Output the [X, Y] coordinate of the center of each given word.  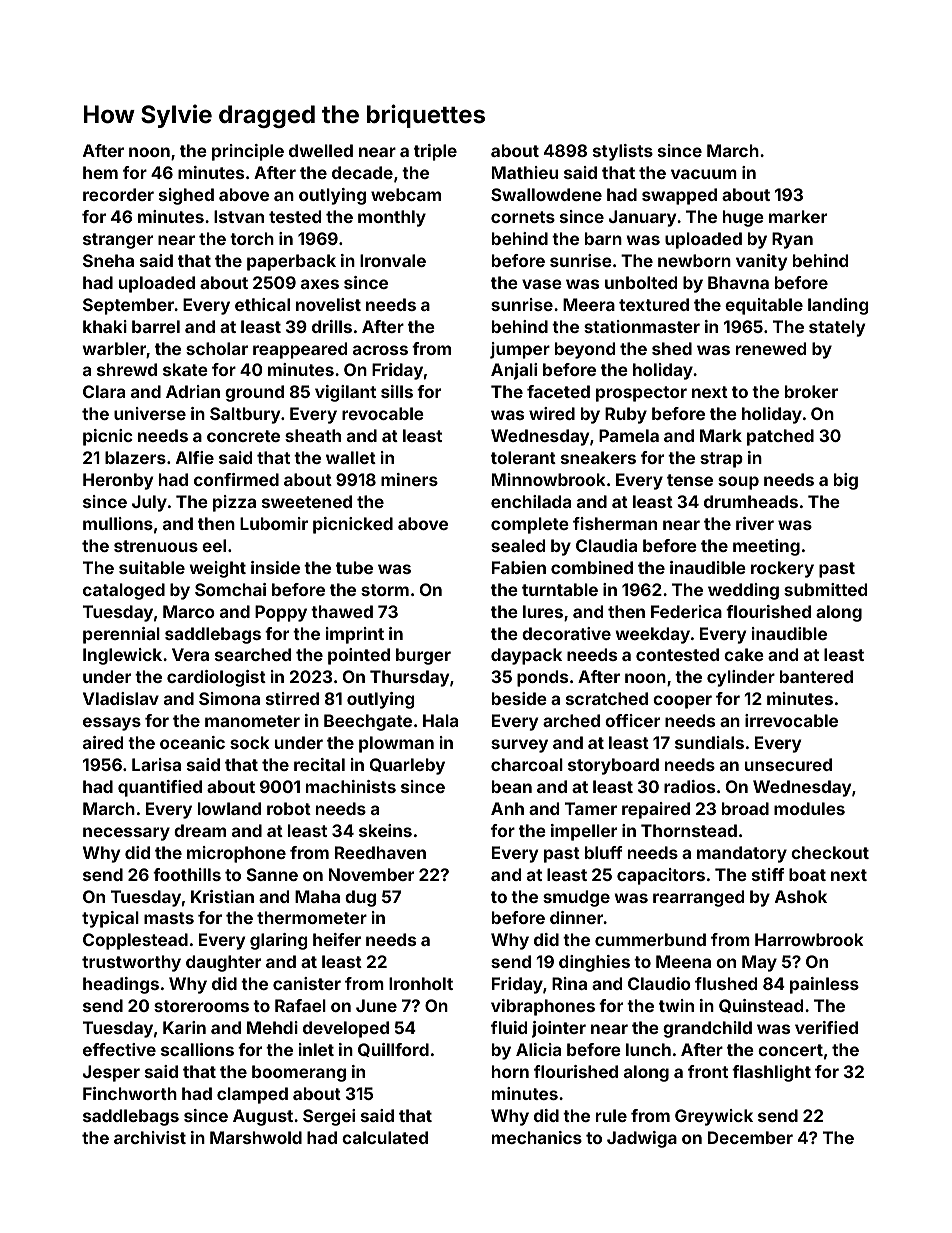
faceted [558, 391]
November [371, 874]
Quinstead [761, 1006]
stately [837, 328]
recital [319, 764]
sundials [709, 742]
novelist [328, 304]
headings [121, 985]
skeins [385, 830]
